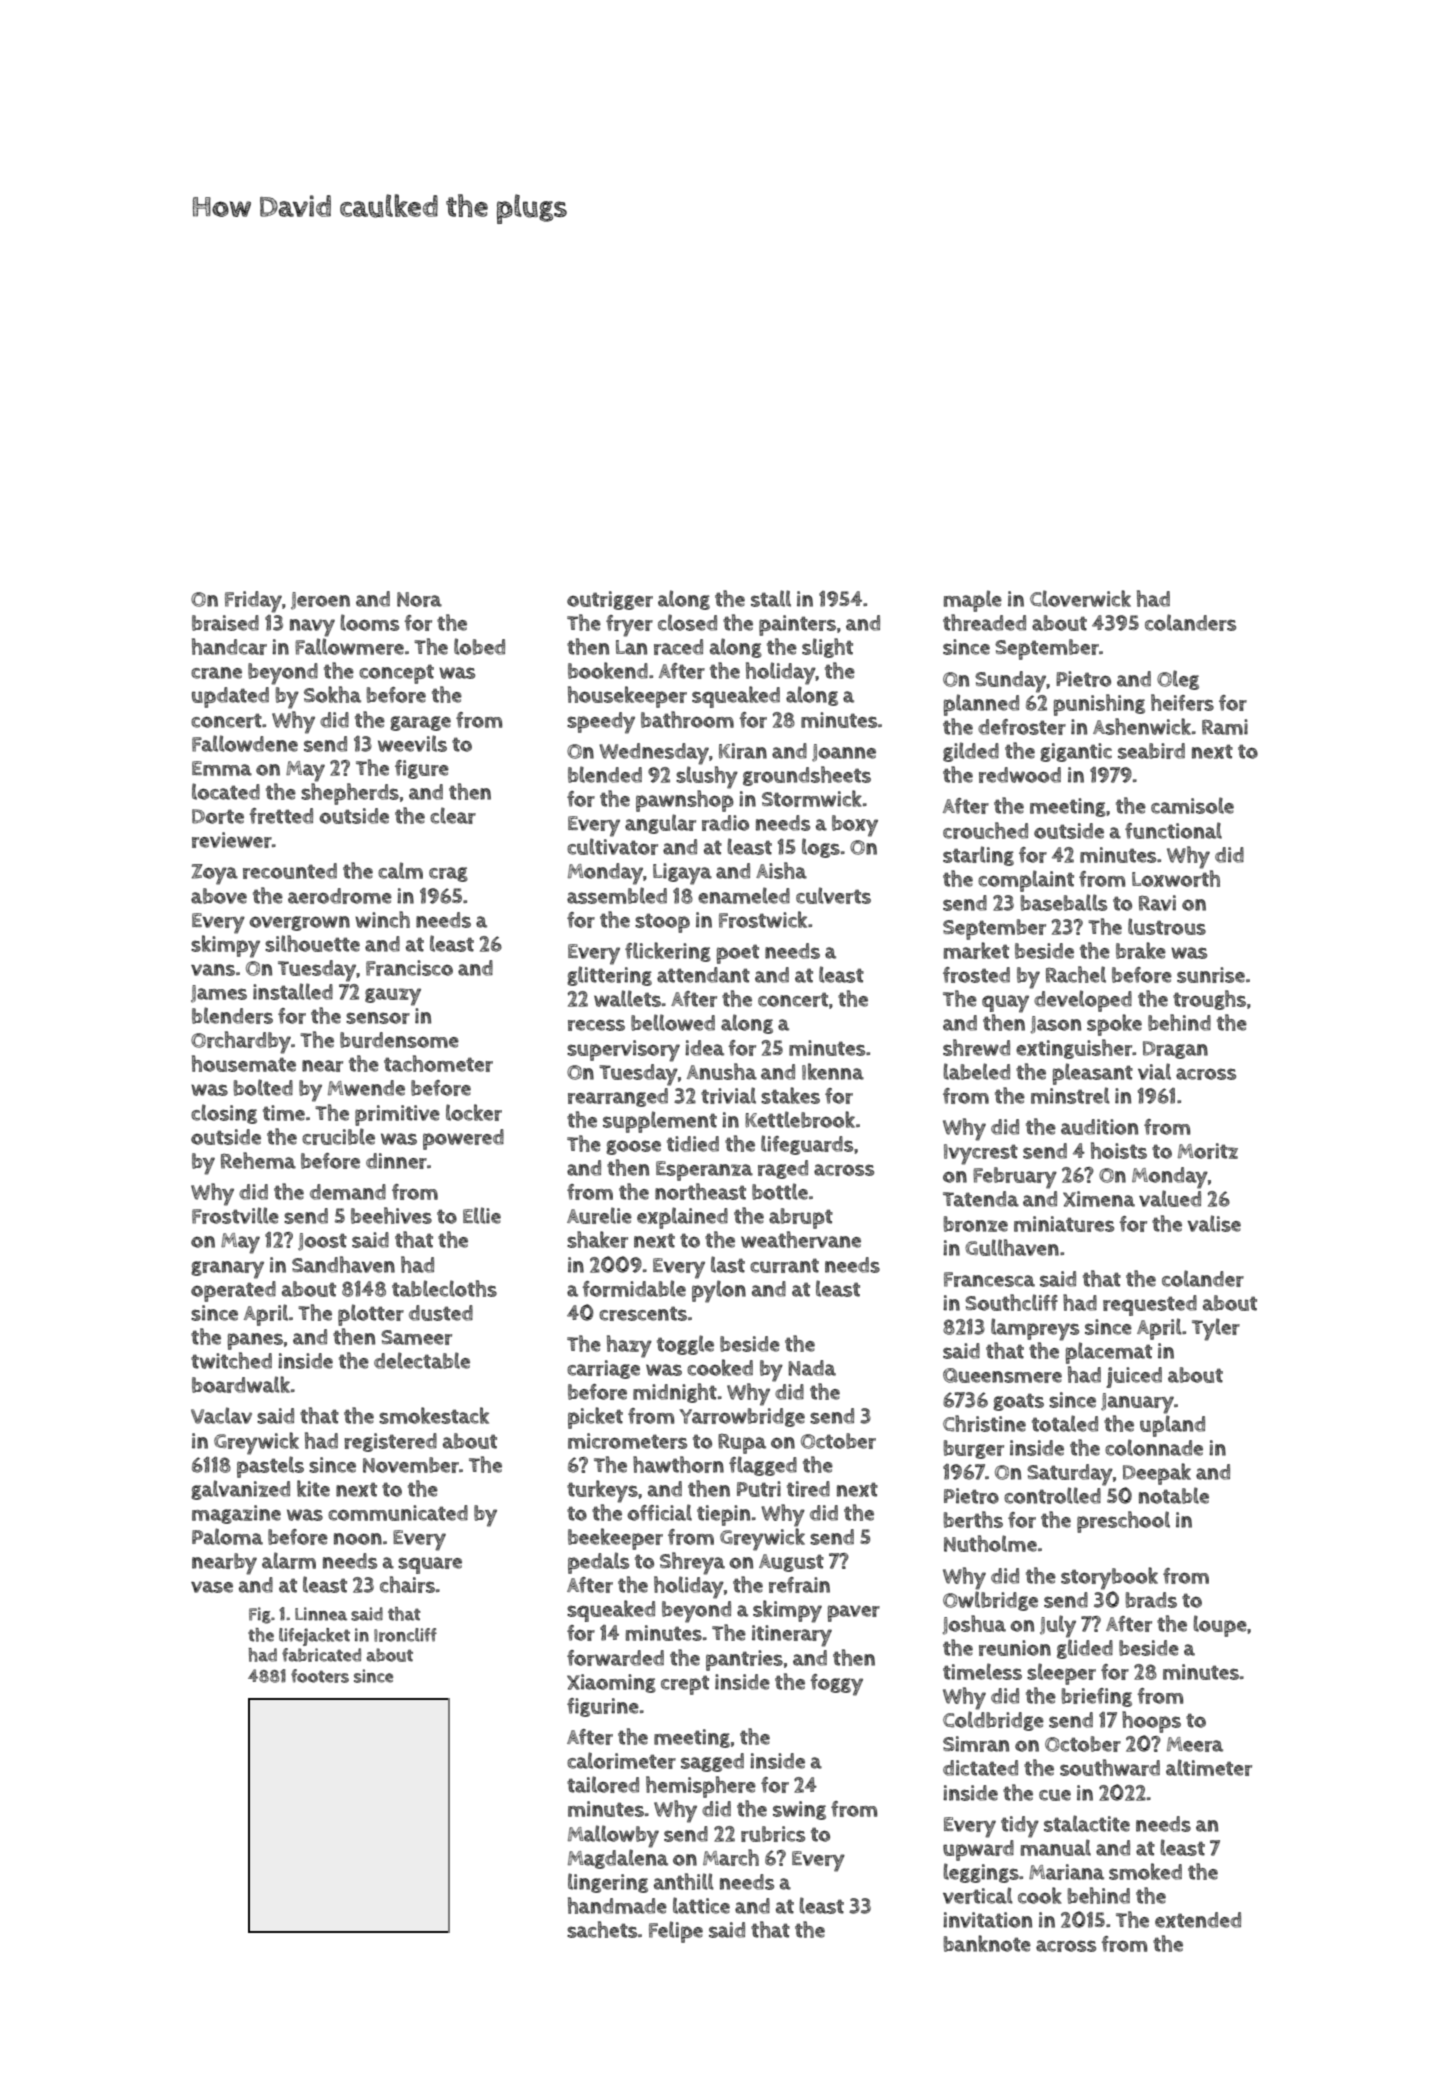  What do you see at coordinates (320, 1676) in the screenshot?
I see `footers` at bounding box center [320, 1676].
